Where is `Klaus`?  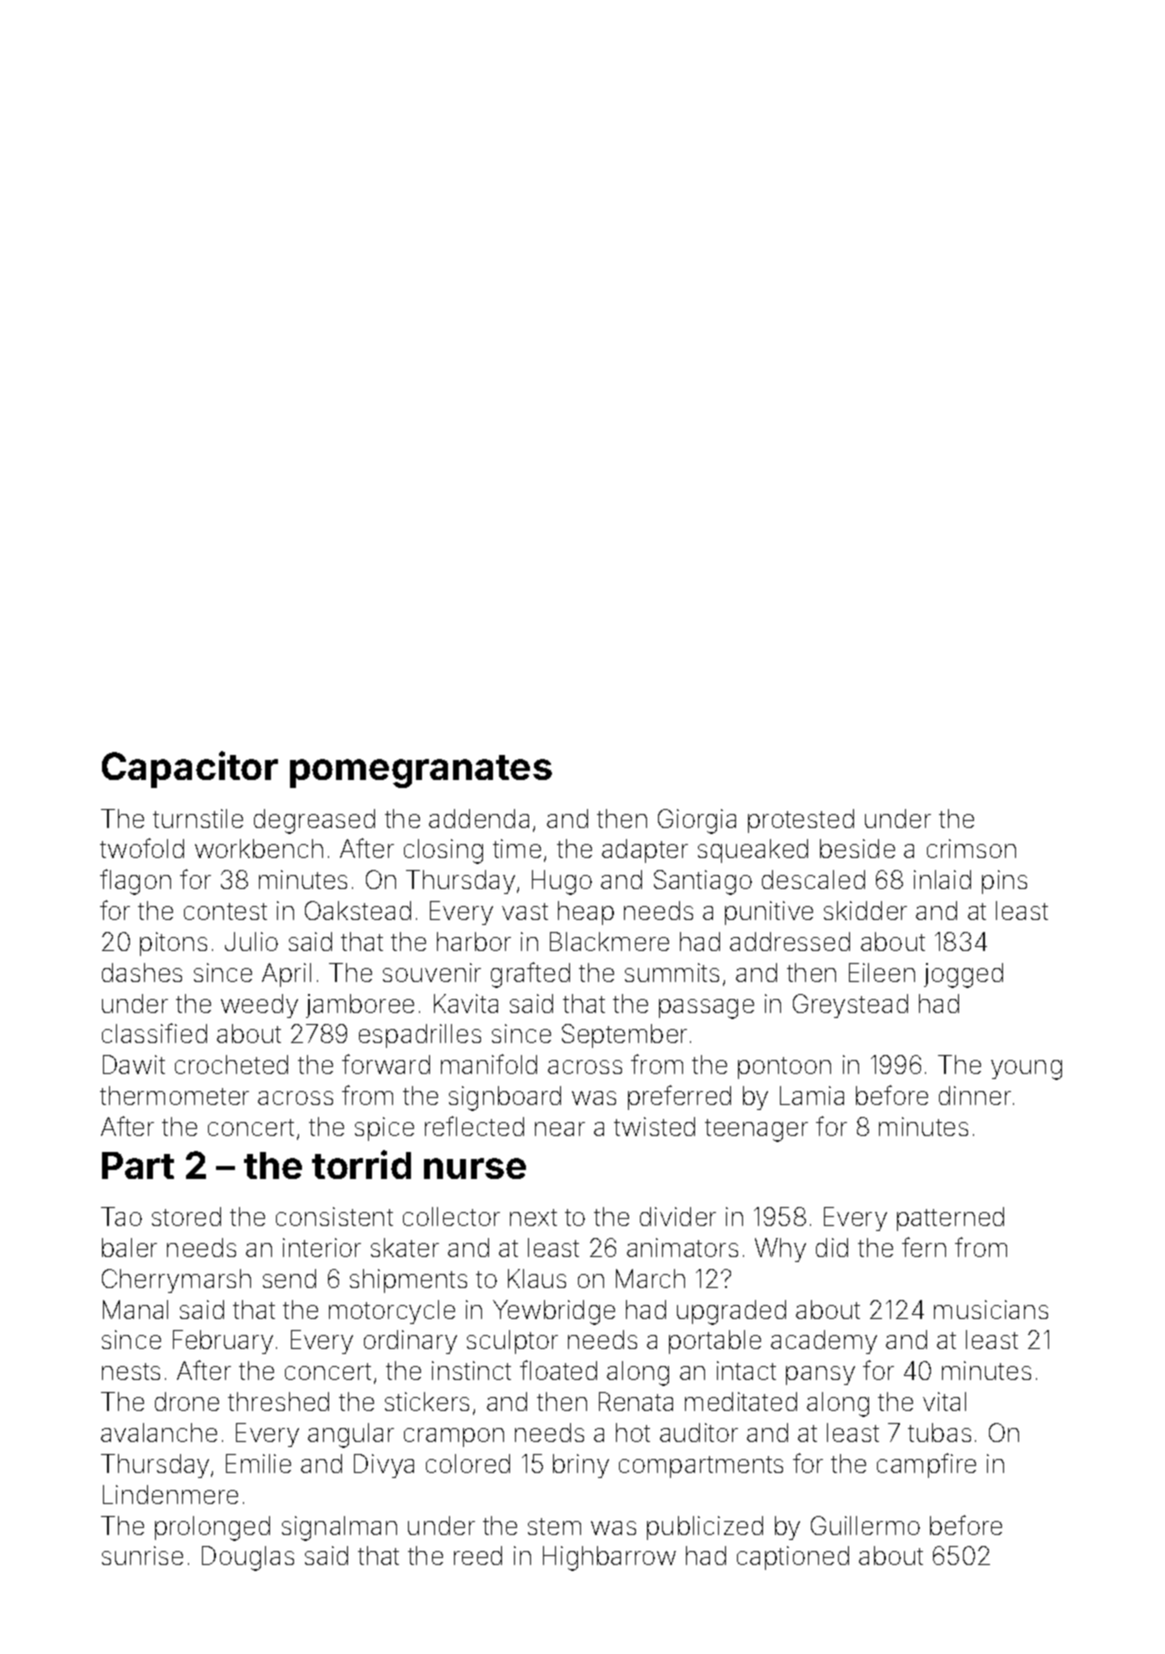 Klaus is located at coordinates (537, 1278).
